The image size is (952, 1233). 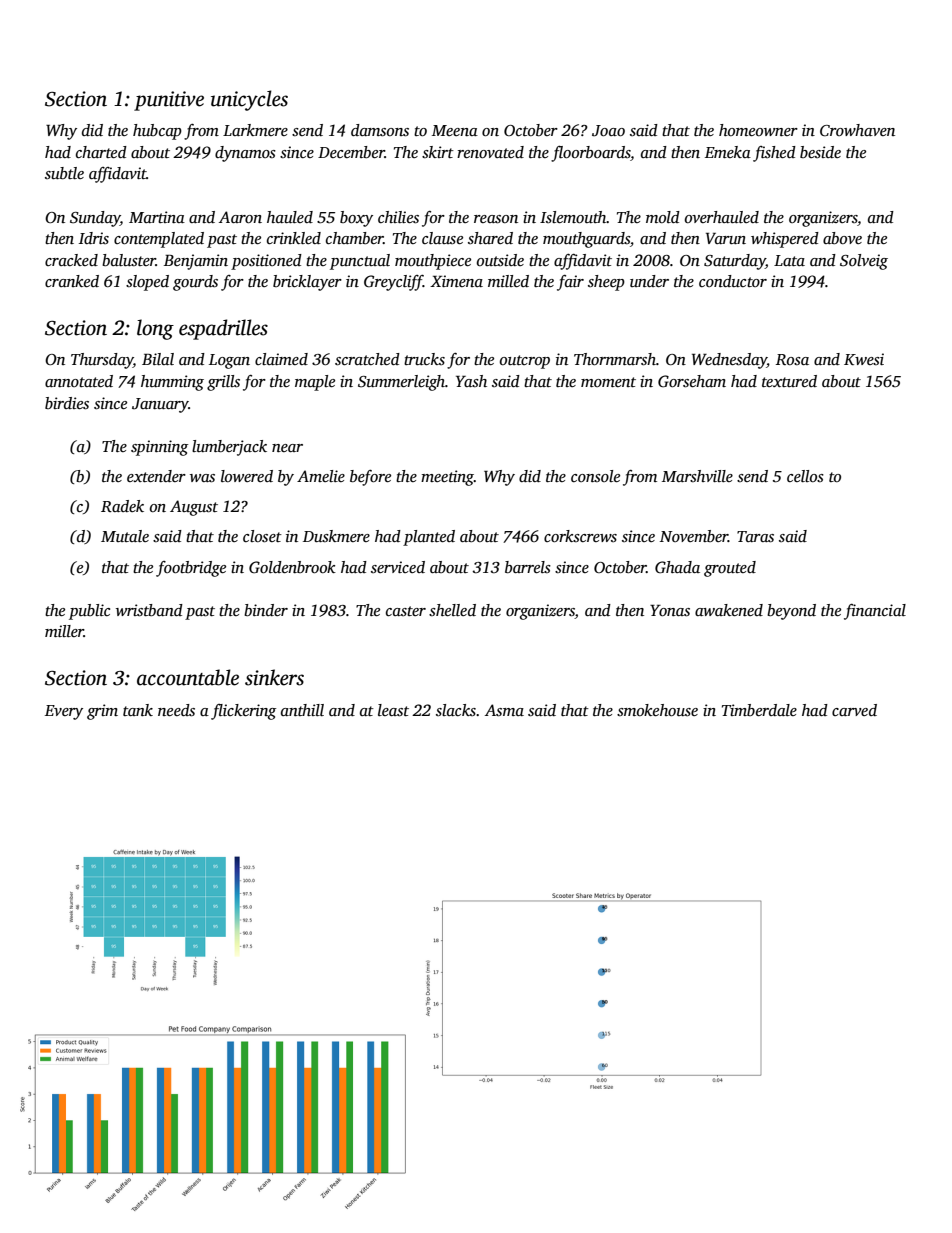 What do you see at coordinates (249, 100) in the screenshot?
I see `unicycles` at bounding box center [249, 100].
